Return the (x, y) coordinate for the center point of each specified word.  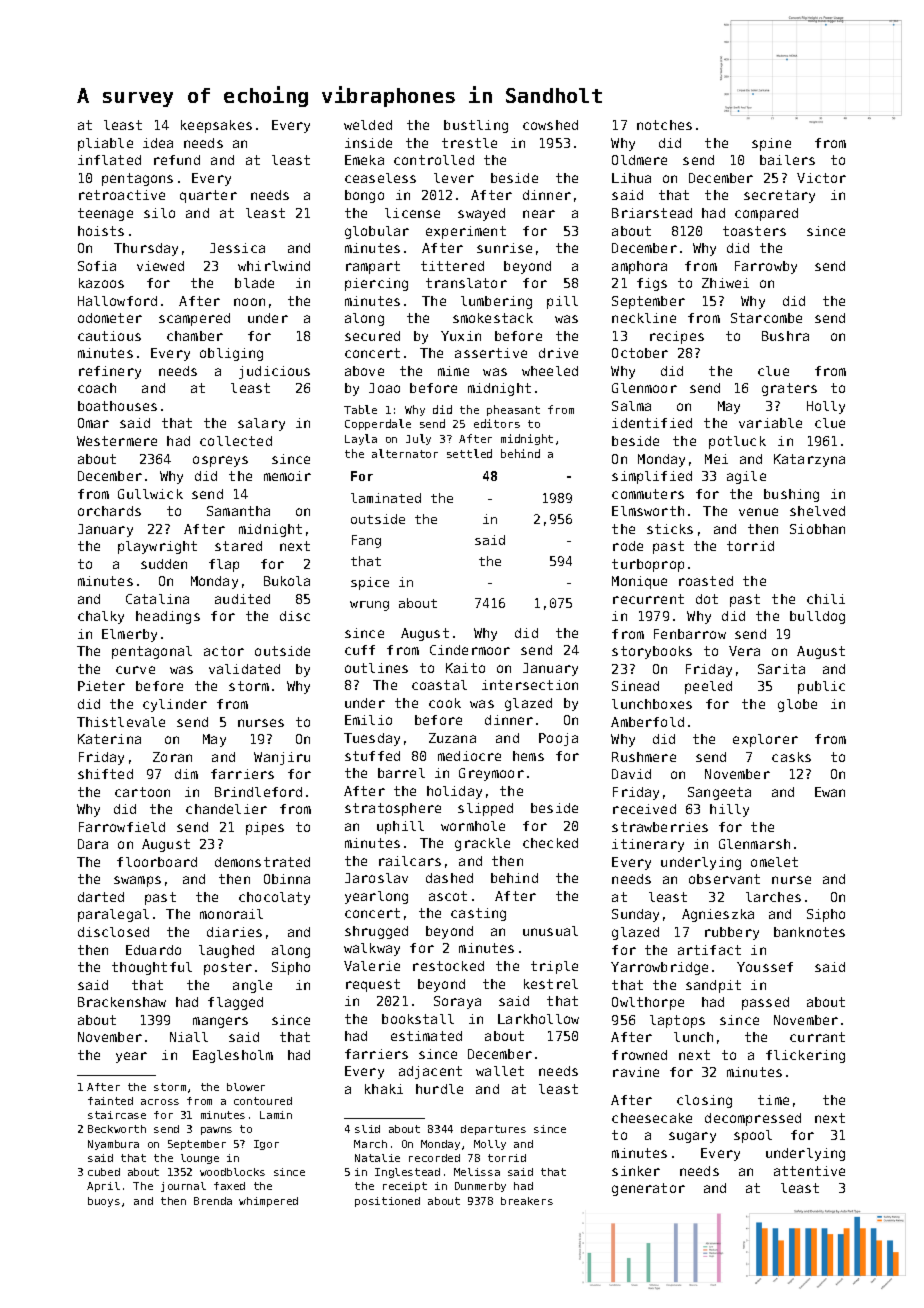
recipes (677, 337)
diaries (234, 932)
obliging (231, 354)
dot (707, 599)
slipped (485, 809)
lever (454, 178)
